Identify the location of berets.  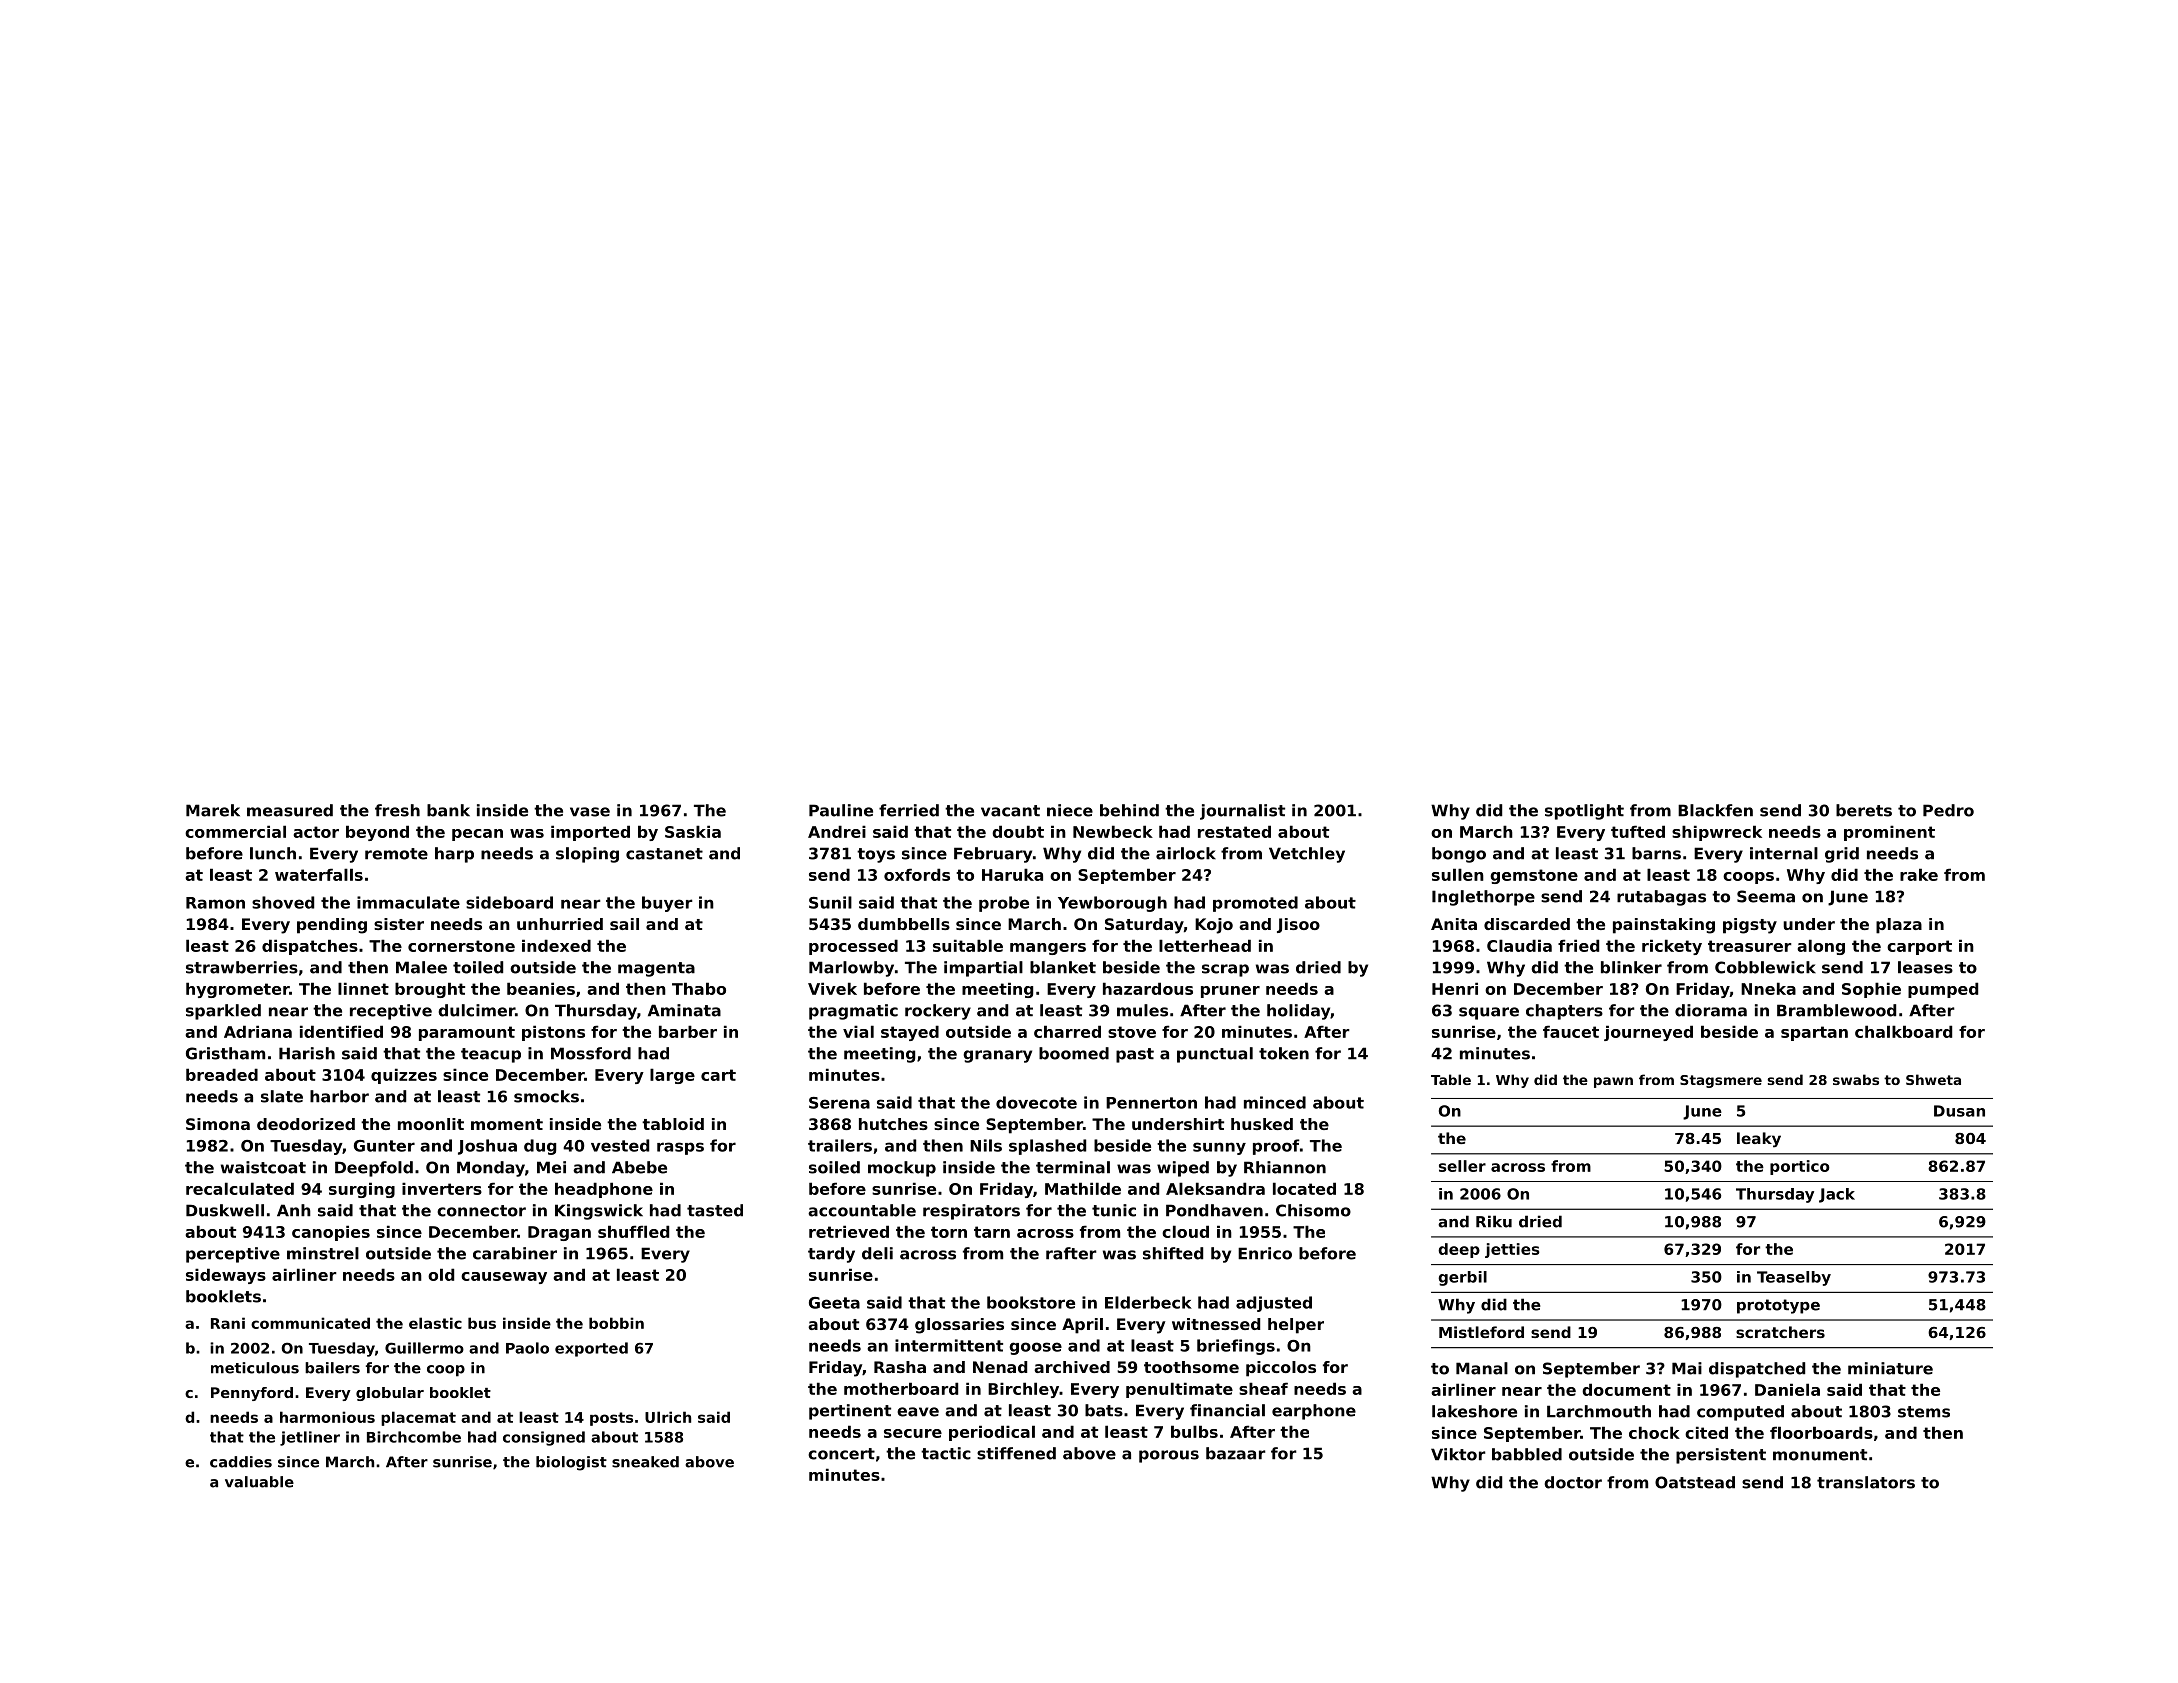
(1864, 810).
